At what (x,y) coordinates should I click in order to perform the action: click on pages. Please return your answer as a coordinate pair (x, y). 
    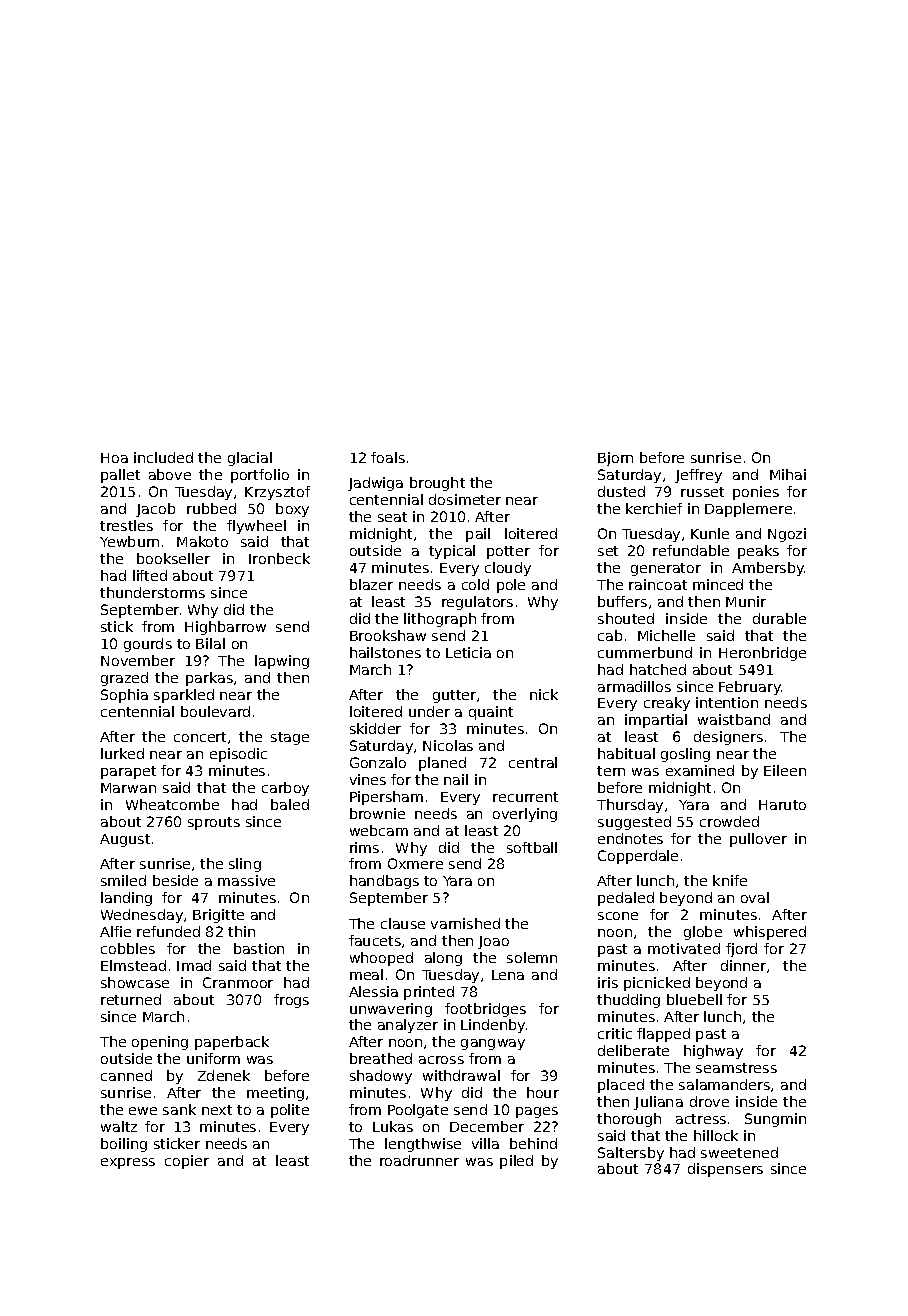
    Looking at the image, I should click on (537, 1112).
